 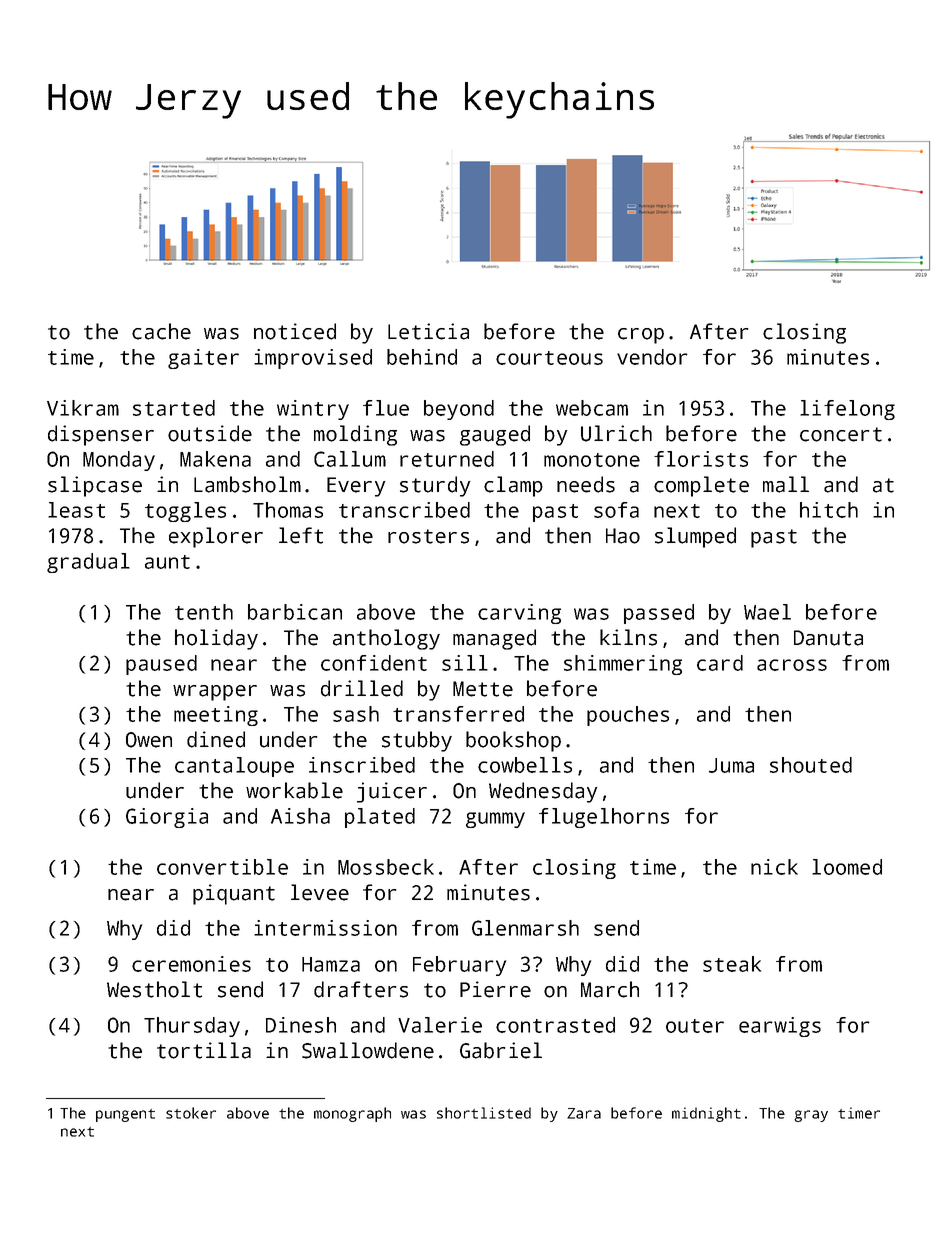 I want to click on stoker, so click(x=191, y=1113).
